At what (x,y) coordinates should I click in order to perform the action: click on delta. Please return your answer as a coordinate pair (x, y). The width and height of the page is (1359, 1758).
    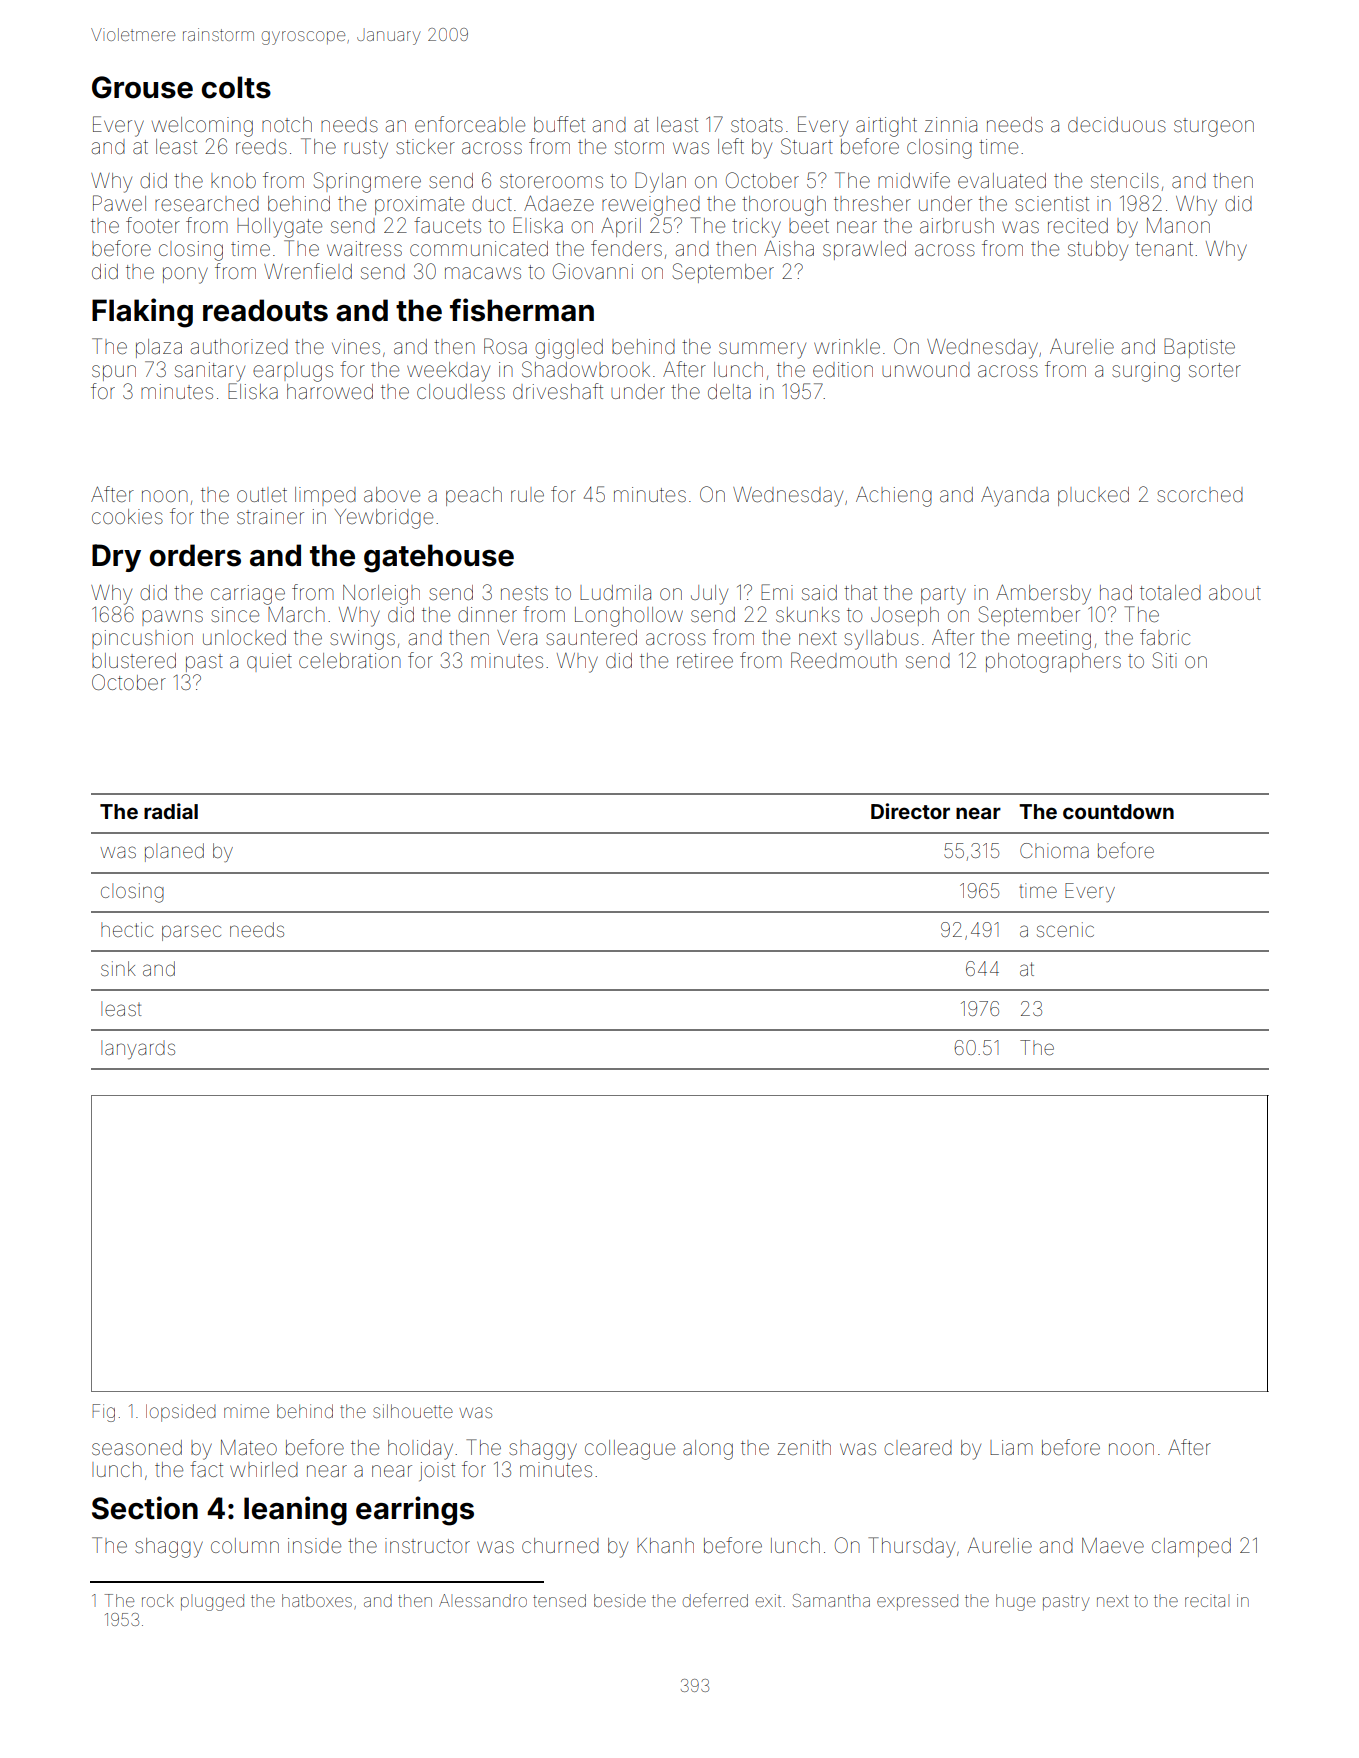
    Looking at the image, I should click on (729, 392).
